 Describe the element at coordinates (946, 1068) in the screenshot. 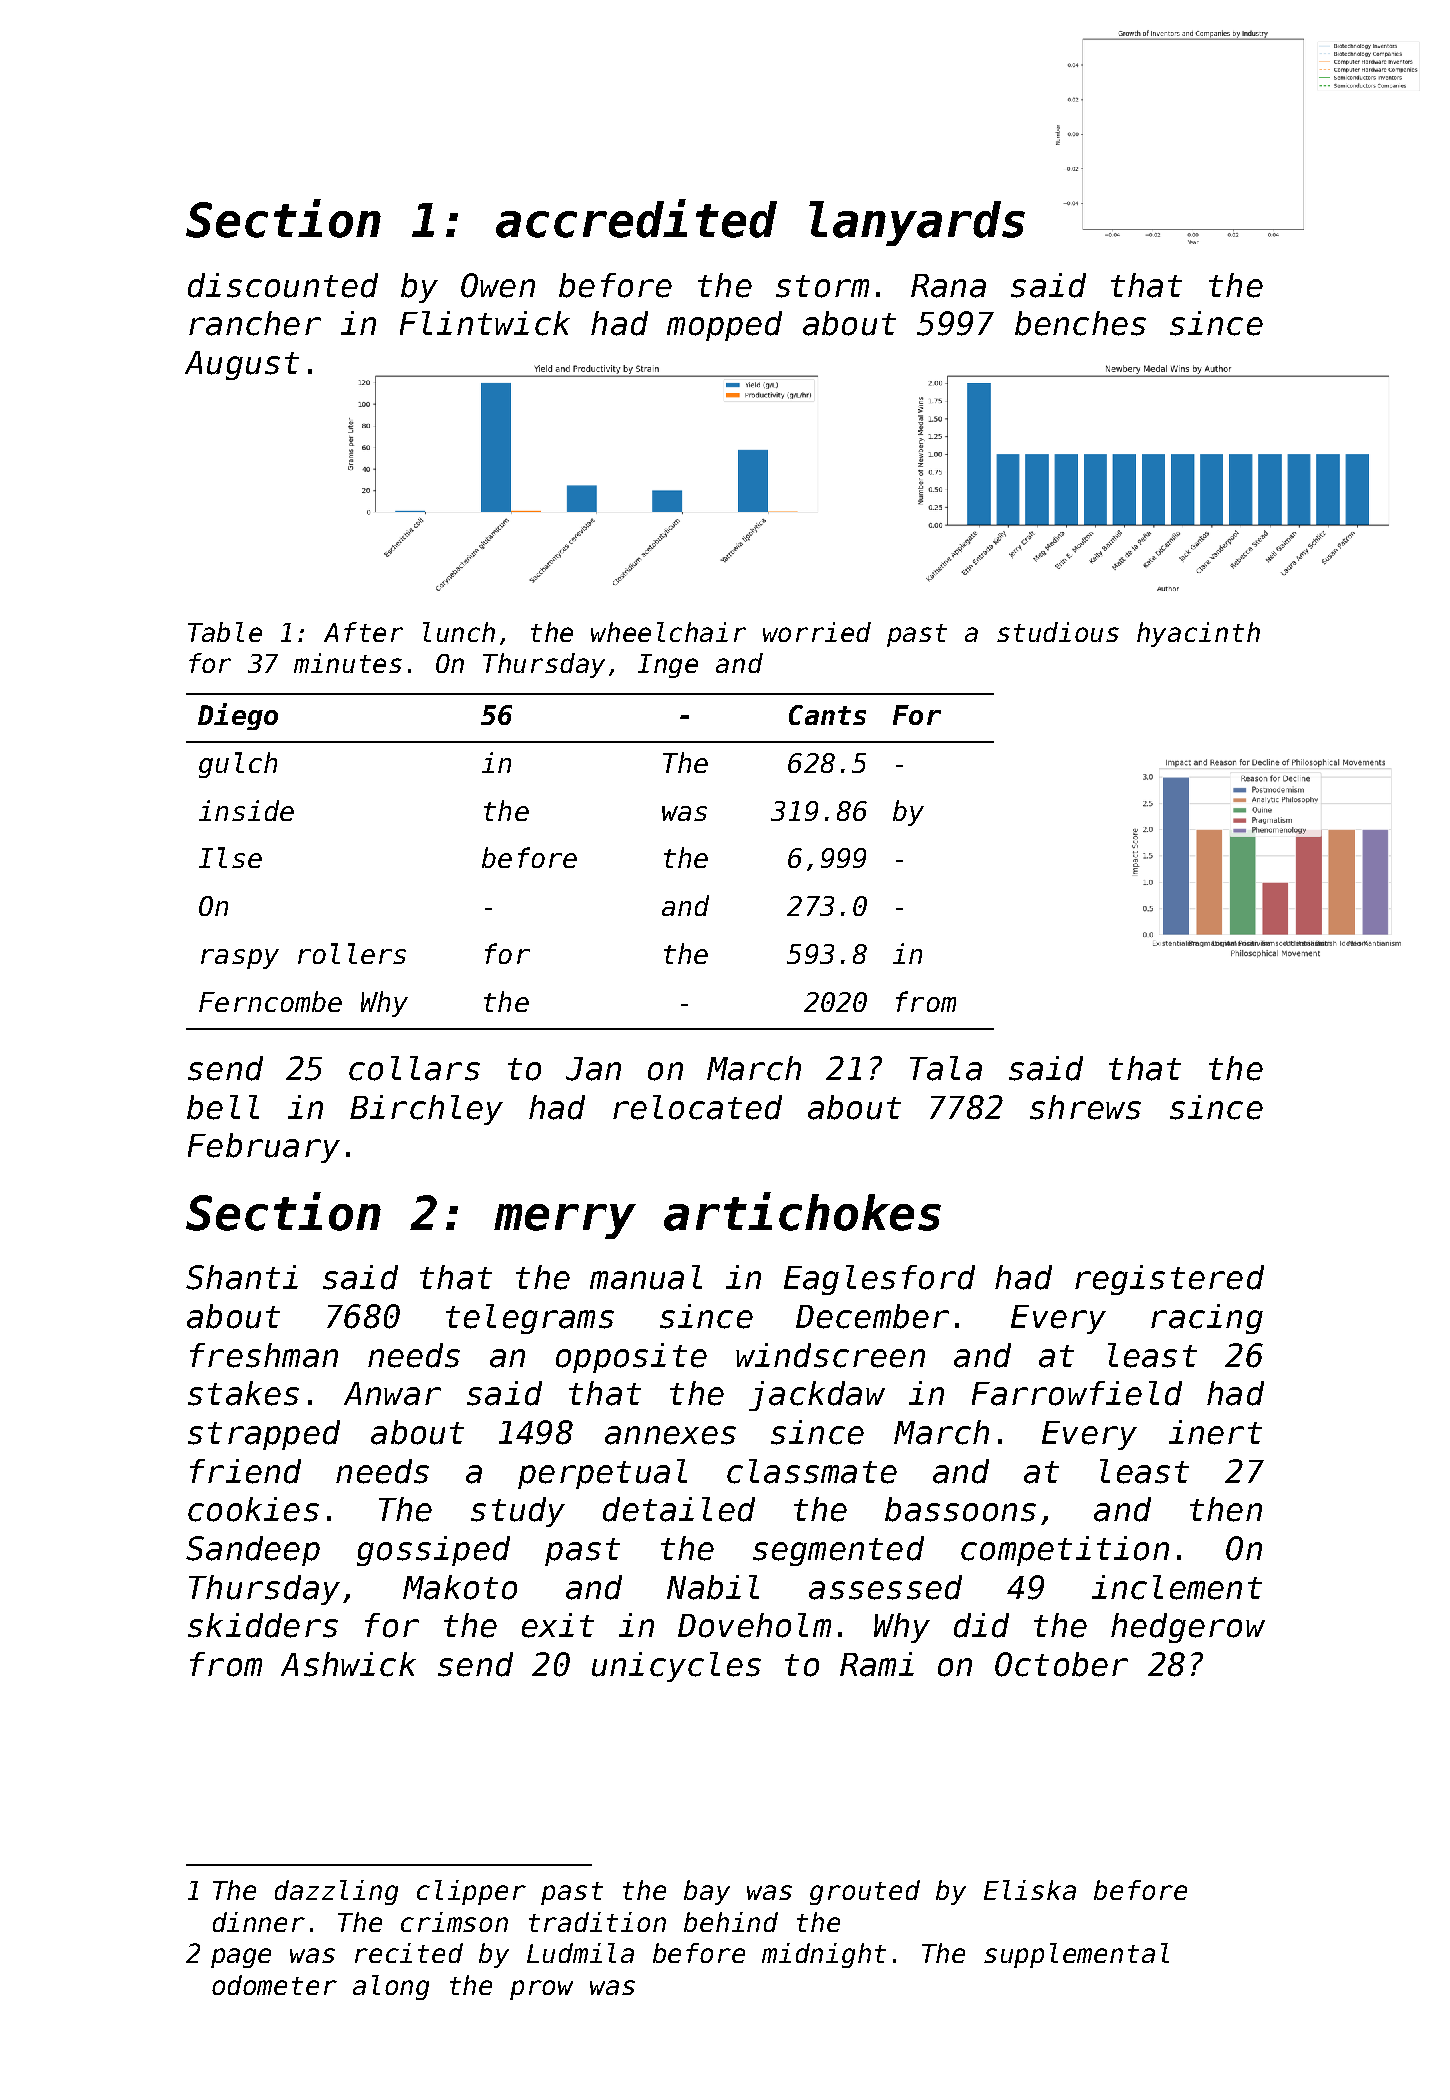

I see `Tala` at that location.
